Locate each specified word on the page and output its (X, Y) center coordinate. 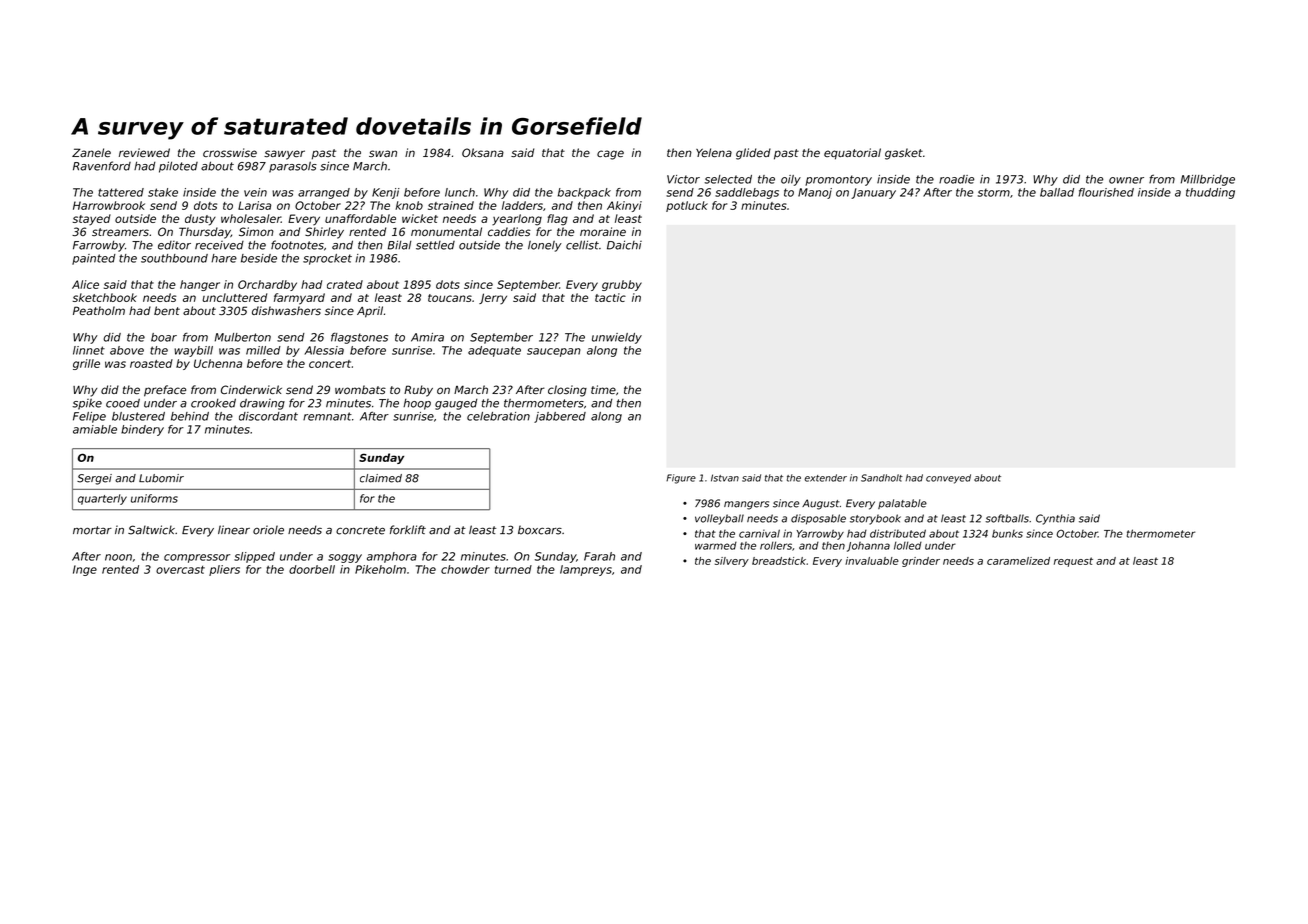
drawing (262, 404)
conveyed (948, 479)
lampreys (586, 570)
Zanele (91, 152)
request (1073, 562)
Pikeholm (380, 569)
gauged (456, 404)
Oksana (483, 152)
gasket (904, 154)
